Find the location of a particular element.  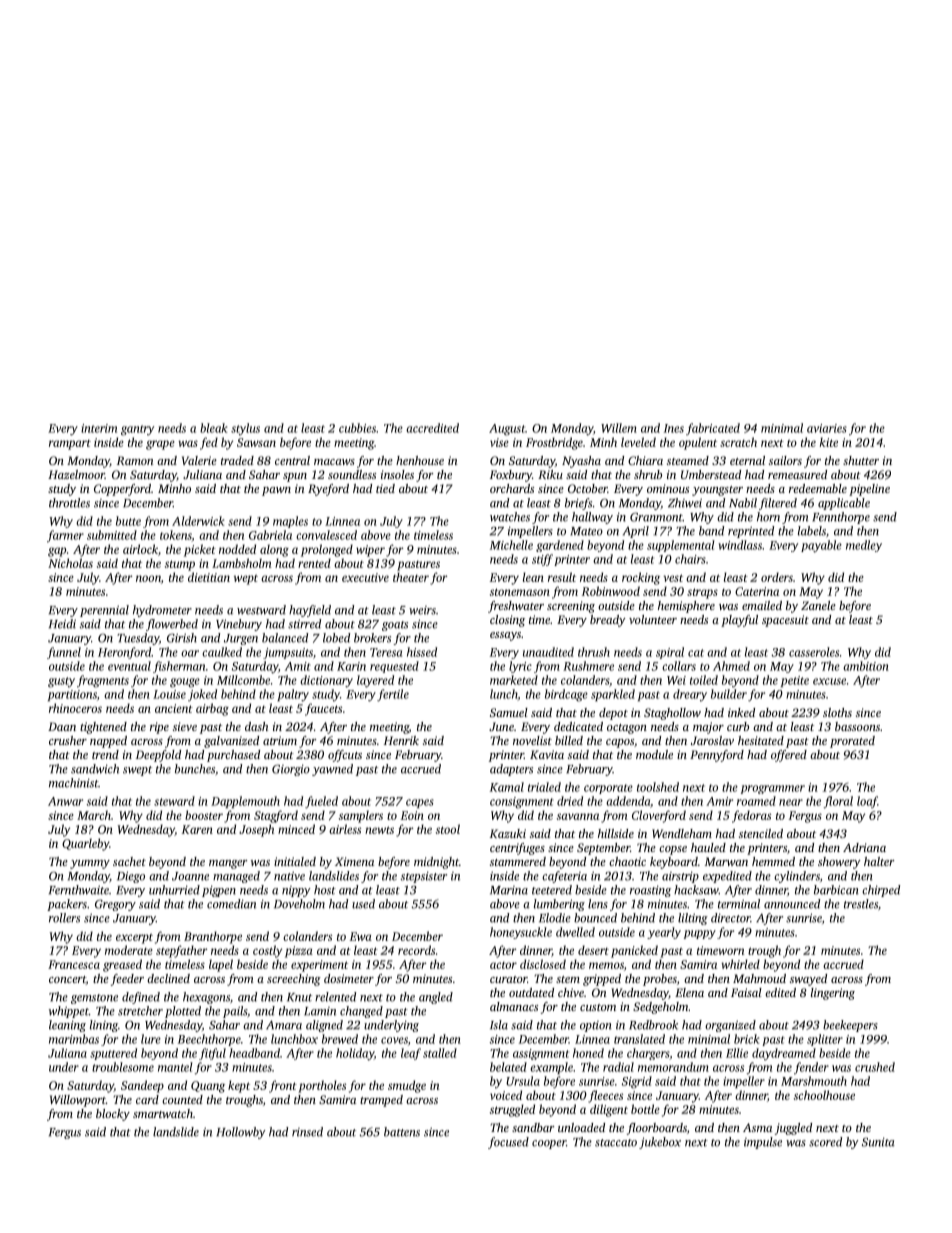

Sunita is located at coordinates (878, 1142).
